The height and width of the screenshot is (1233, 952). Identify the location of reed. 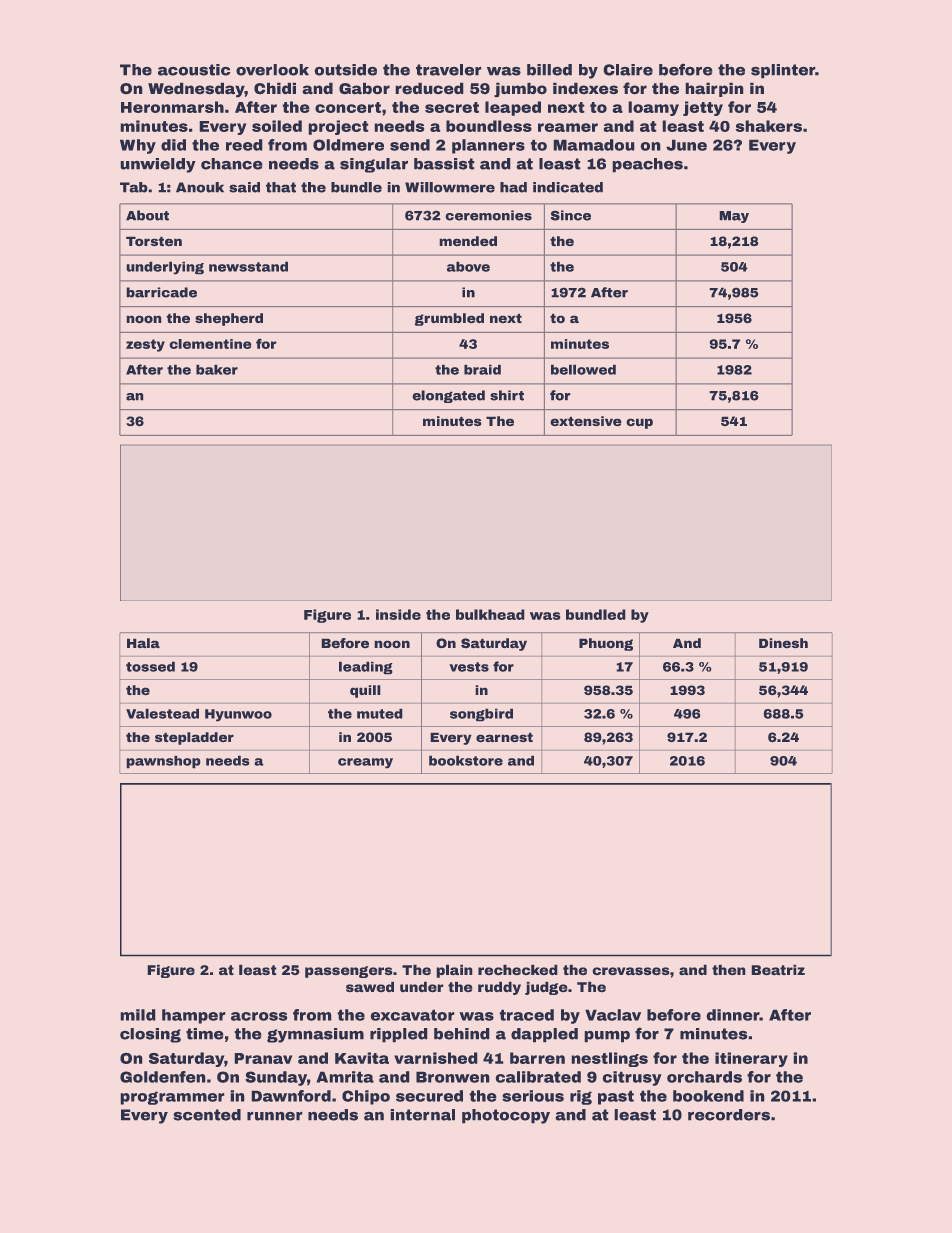
(244, 145).
